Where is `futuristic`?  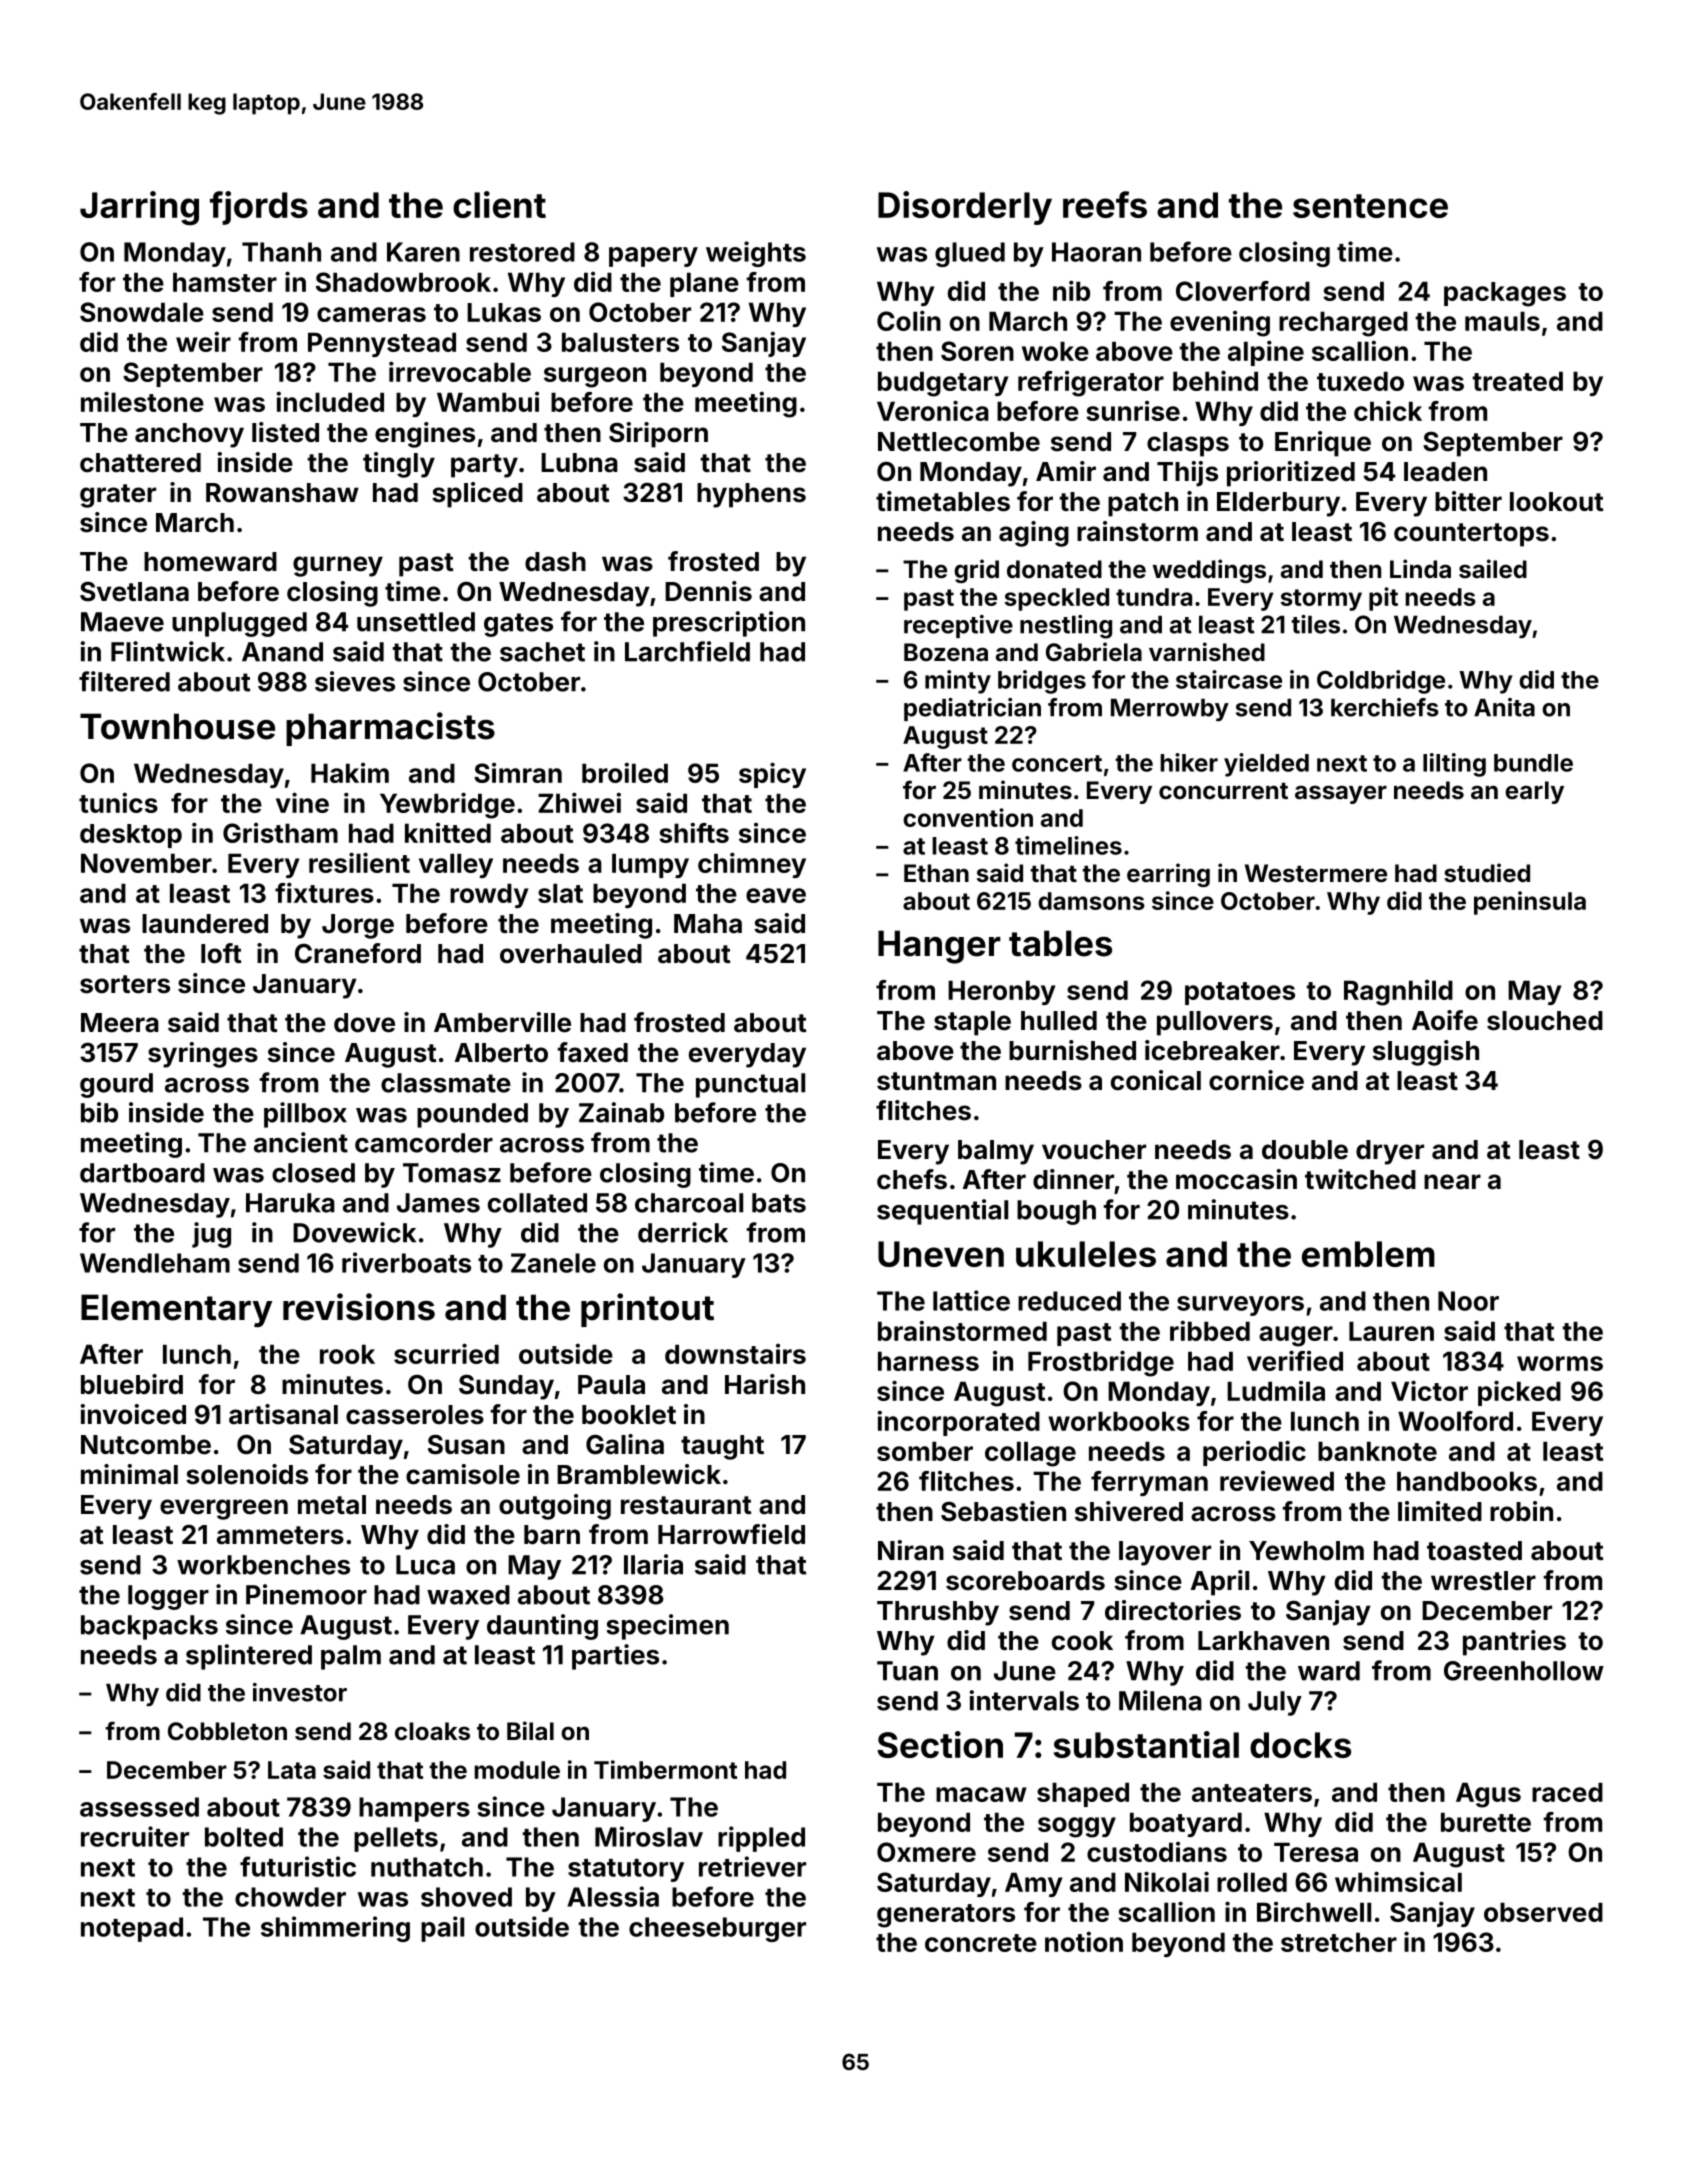
futuristic is located at coordinates (298, 1866).
